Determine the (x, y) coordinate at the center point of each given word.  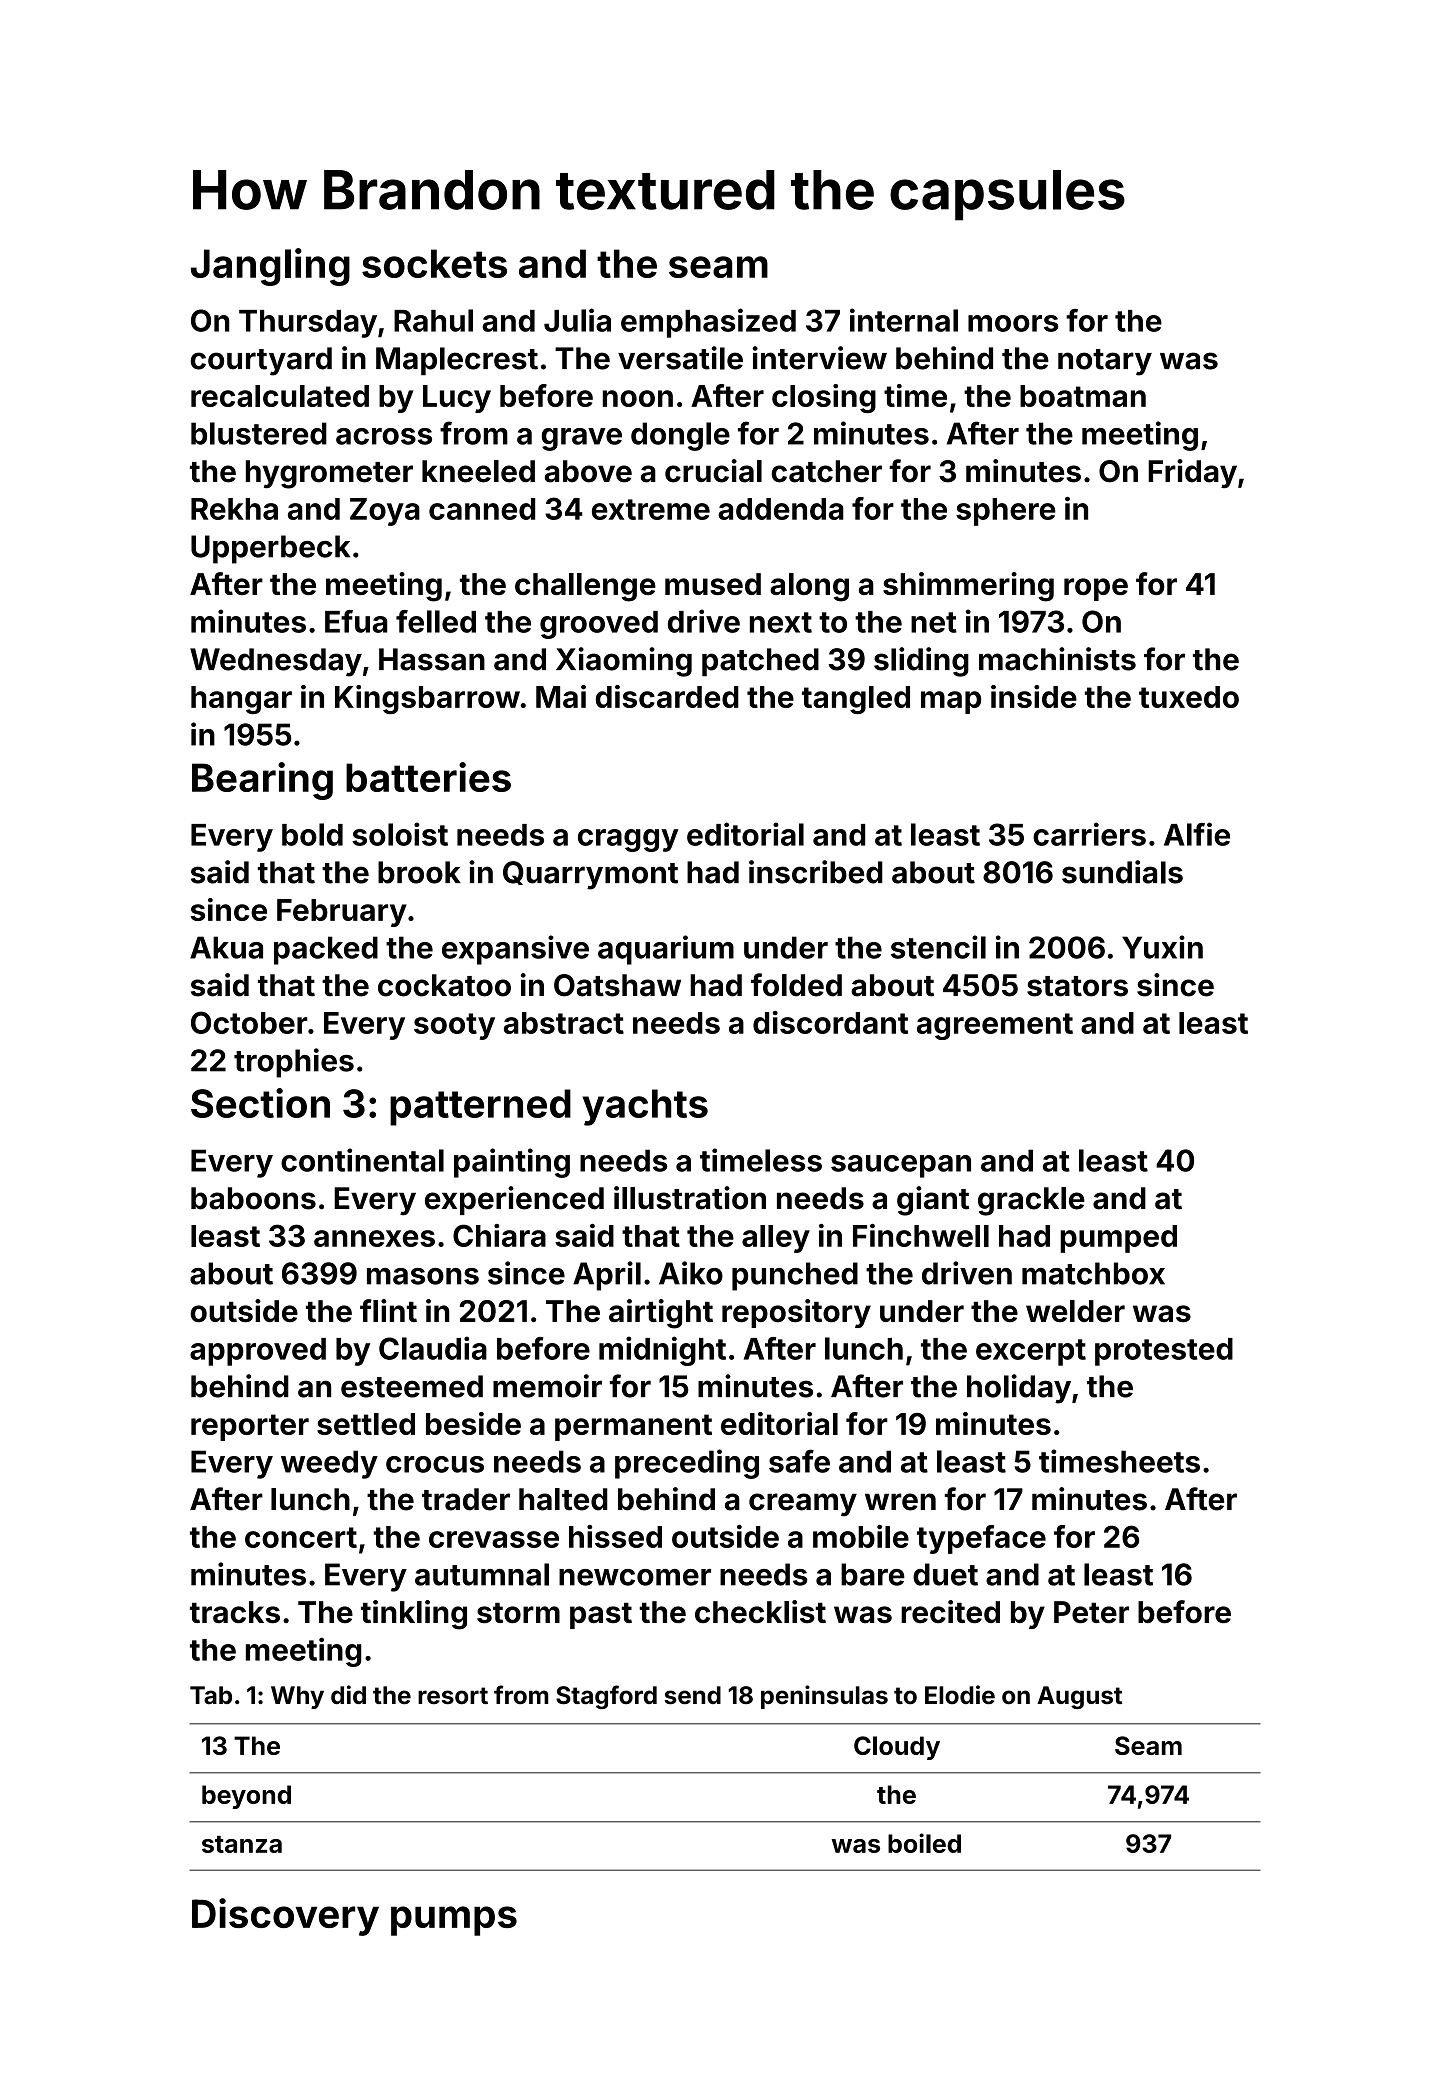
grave (581, 439)
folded (796, 985)
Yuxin (1162, 947)
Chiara (499, 1235)
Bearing (262, 781)
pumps (454, 1921)
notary (1105, 362)
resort (453, 1696)
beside (473, 1423)
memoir (547, 1386)
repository (796, 1313)
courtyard (261, 361)
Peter (1091, 1612)
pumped (1118, 1239)
